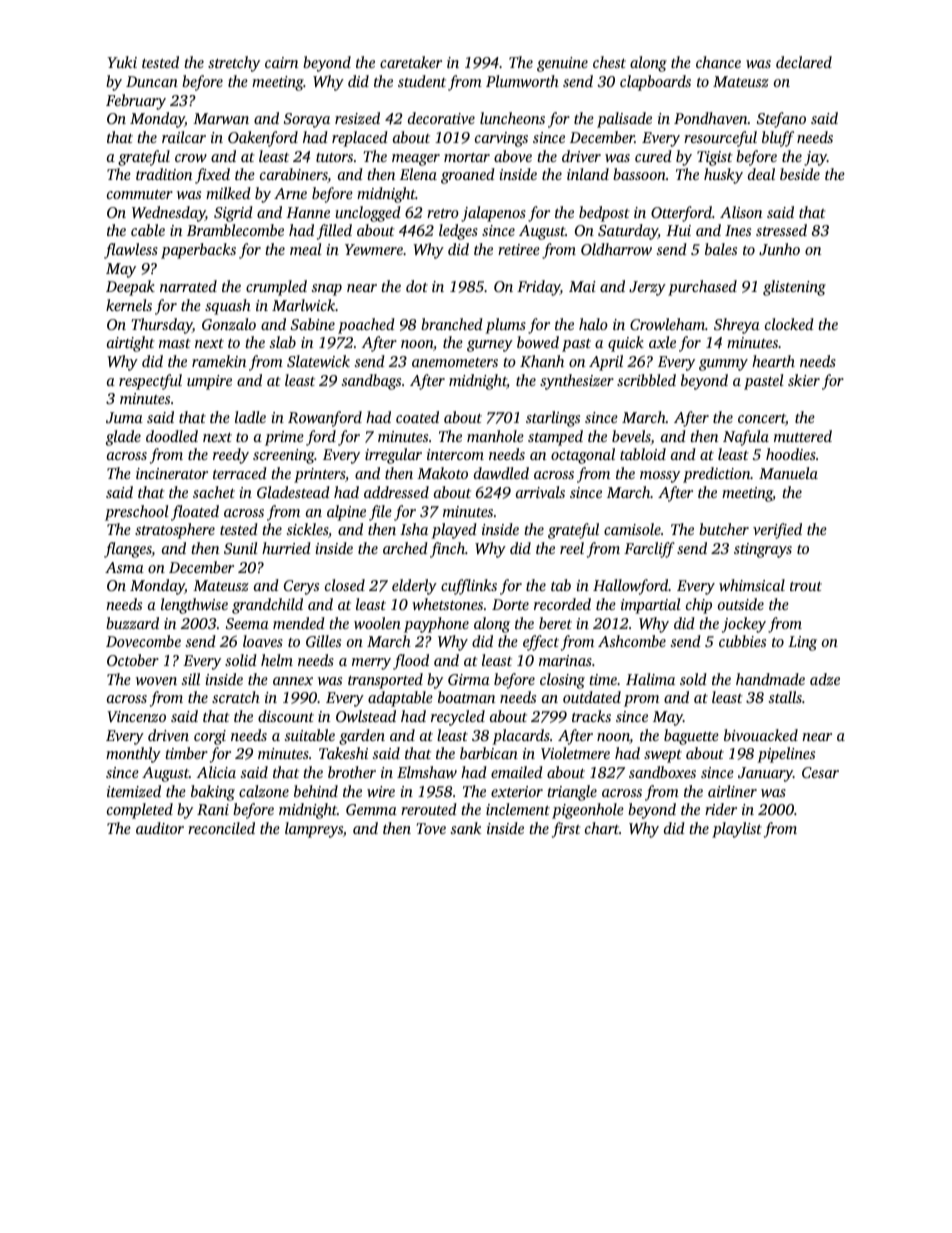  Describe the element at coordinates (418, 174) in the screenshot. I see `Elena` at that location.
